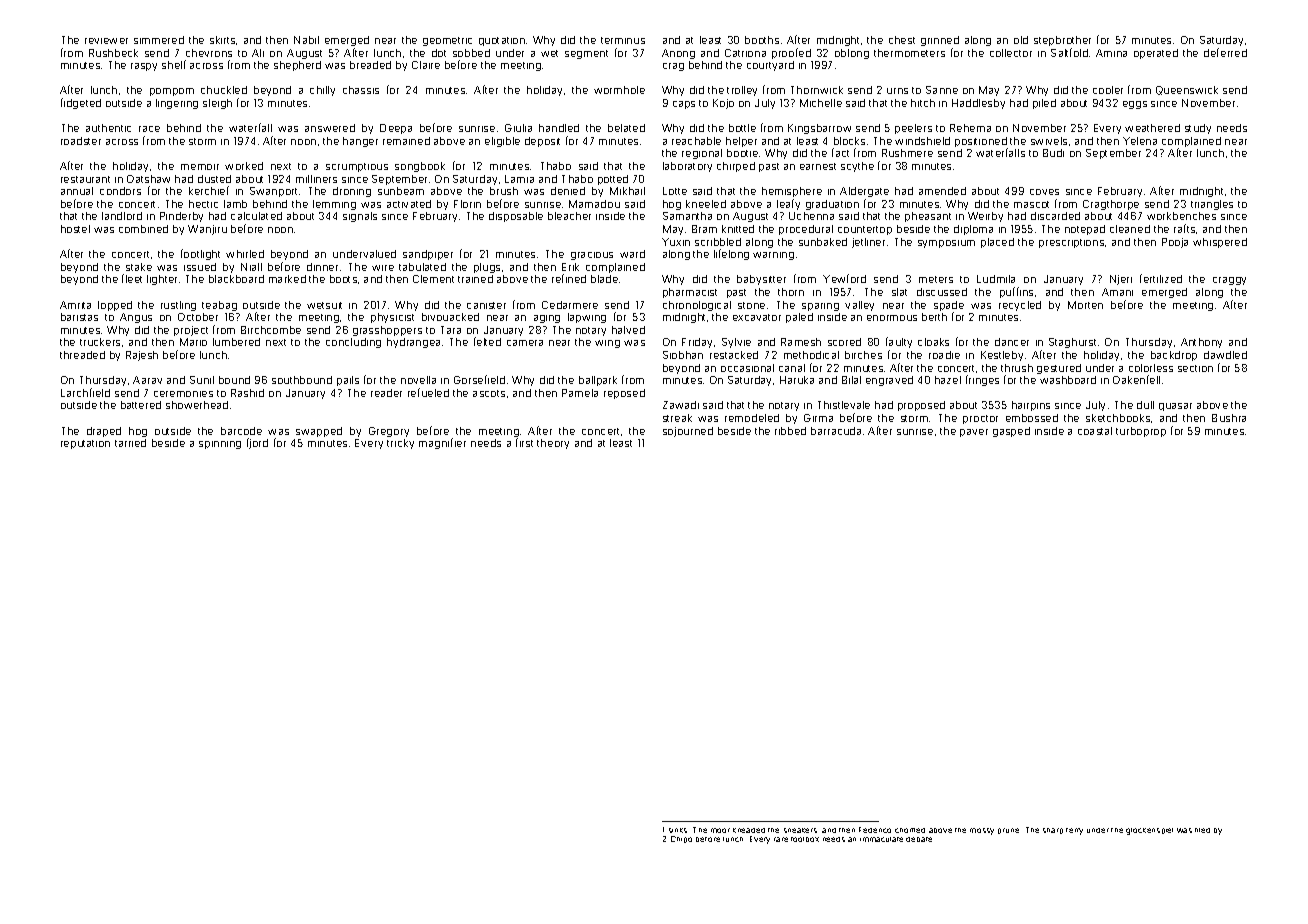 This screenshot has height=924, width=1308. What do you see at coordinates (781, 839) in the screenshot?
I see `rare` at bounding box center [781, 839].
